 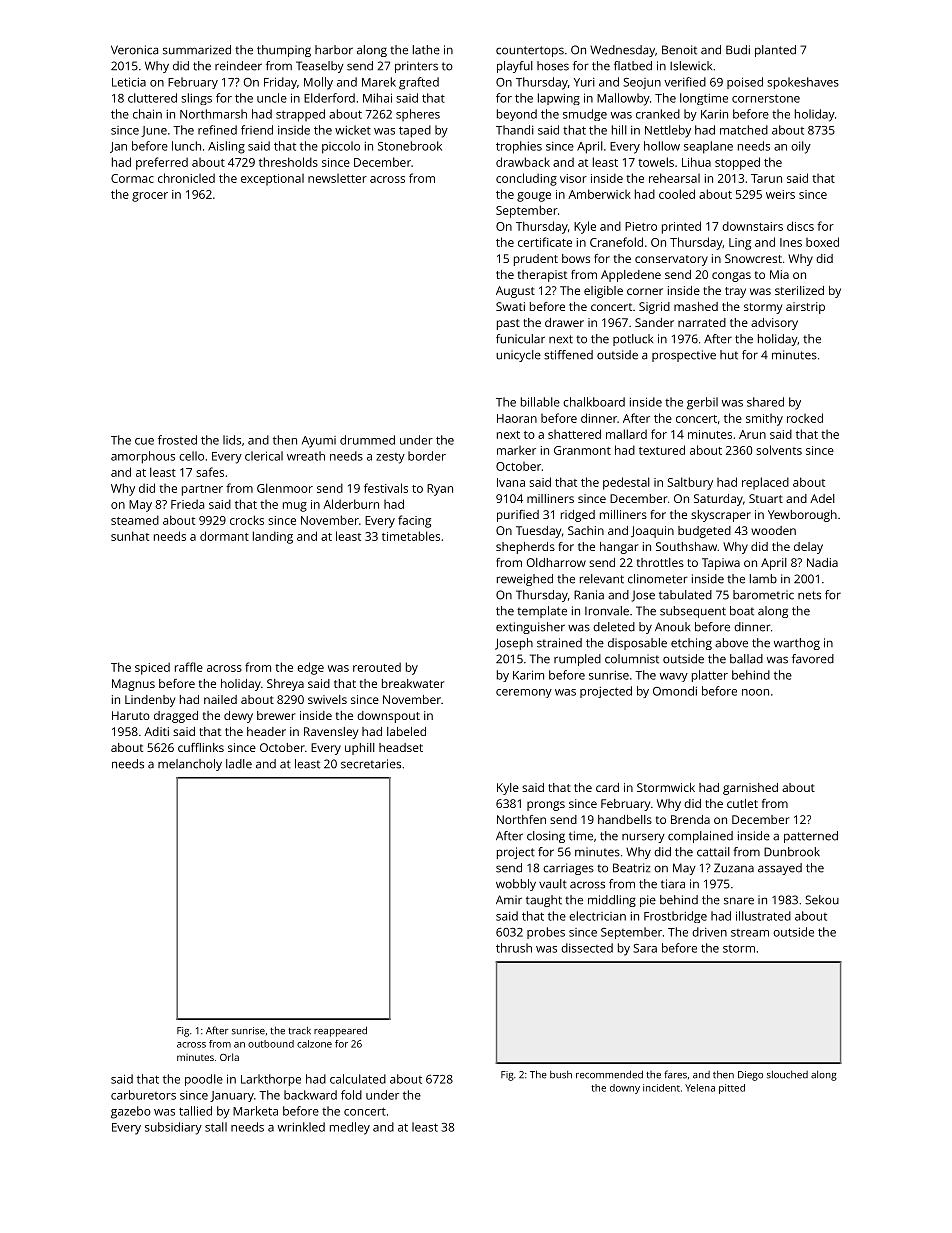 I want to click on countertops, so click(x=530, y=51).
